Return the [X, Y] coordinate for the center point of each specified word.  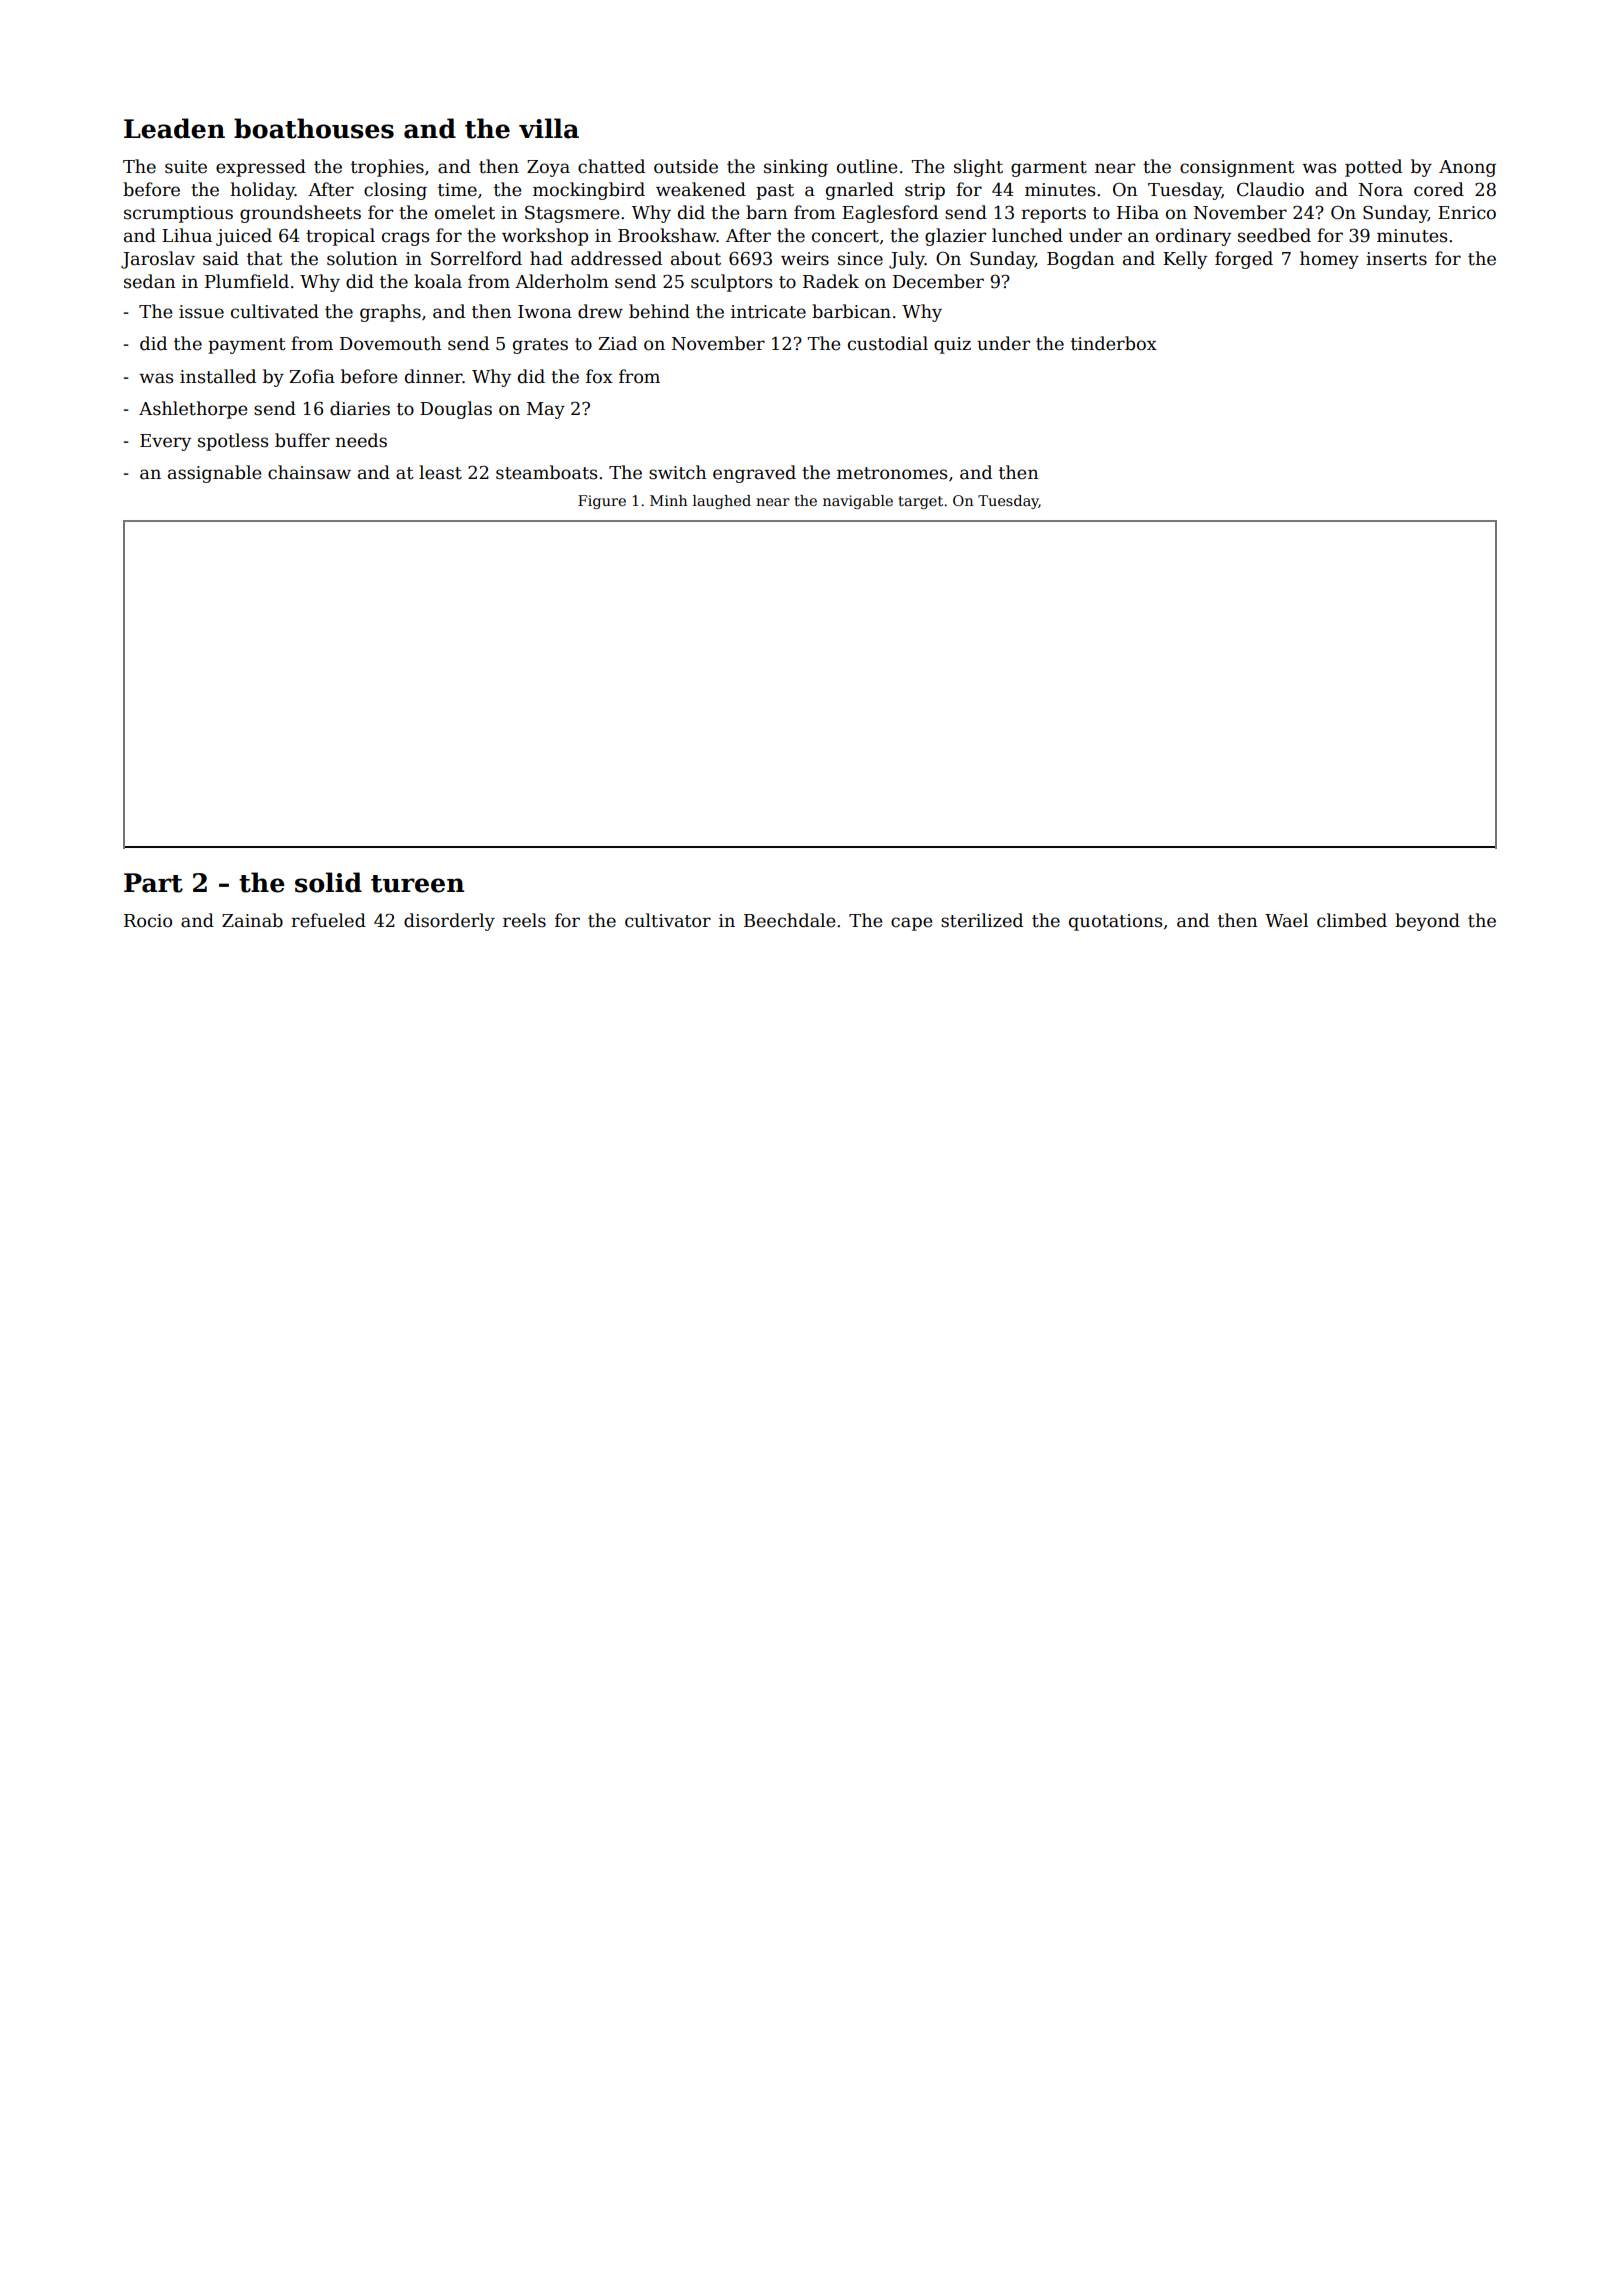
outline [867, 166]
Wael [1286, 920]
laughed [722, 502]
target [920, 502]
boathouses [314, 128]
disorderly [449, 922]
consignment [1237, 168]
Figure [602, 502]
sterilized [982, 920]
